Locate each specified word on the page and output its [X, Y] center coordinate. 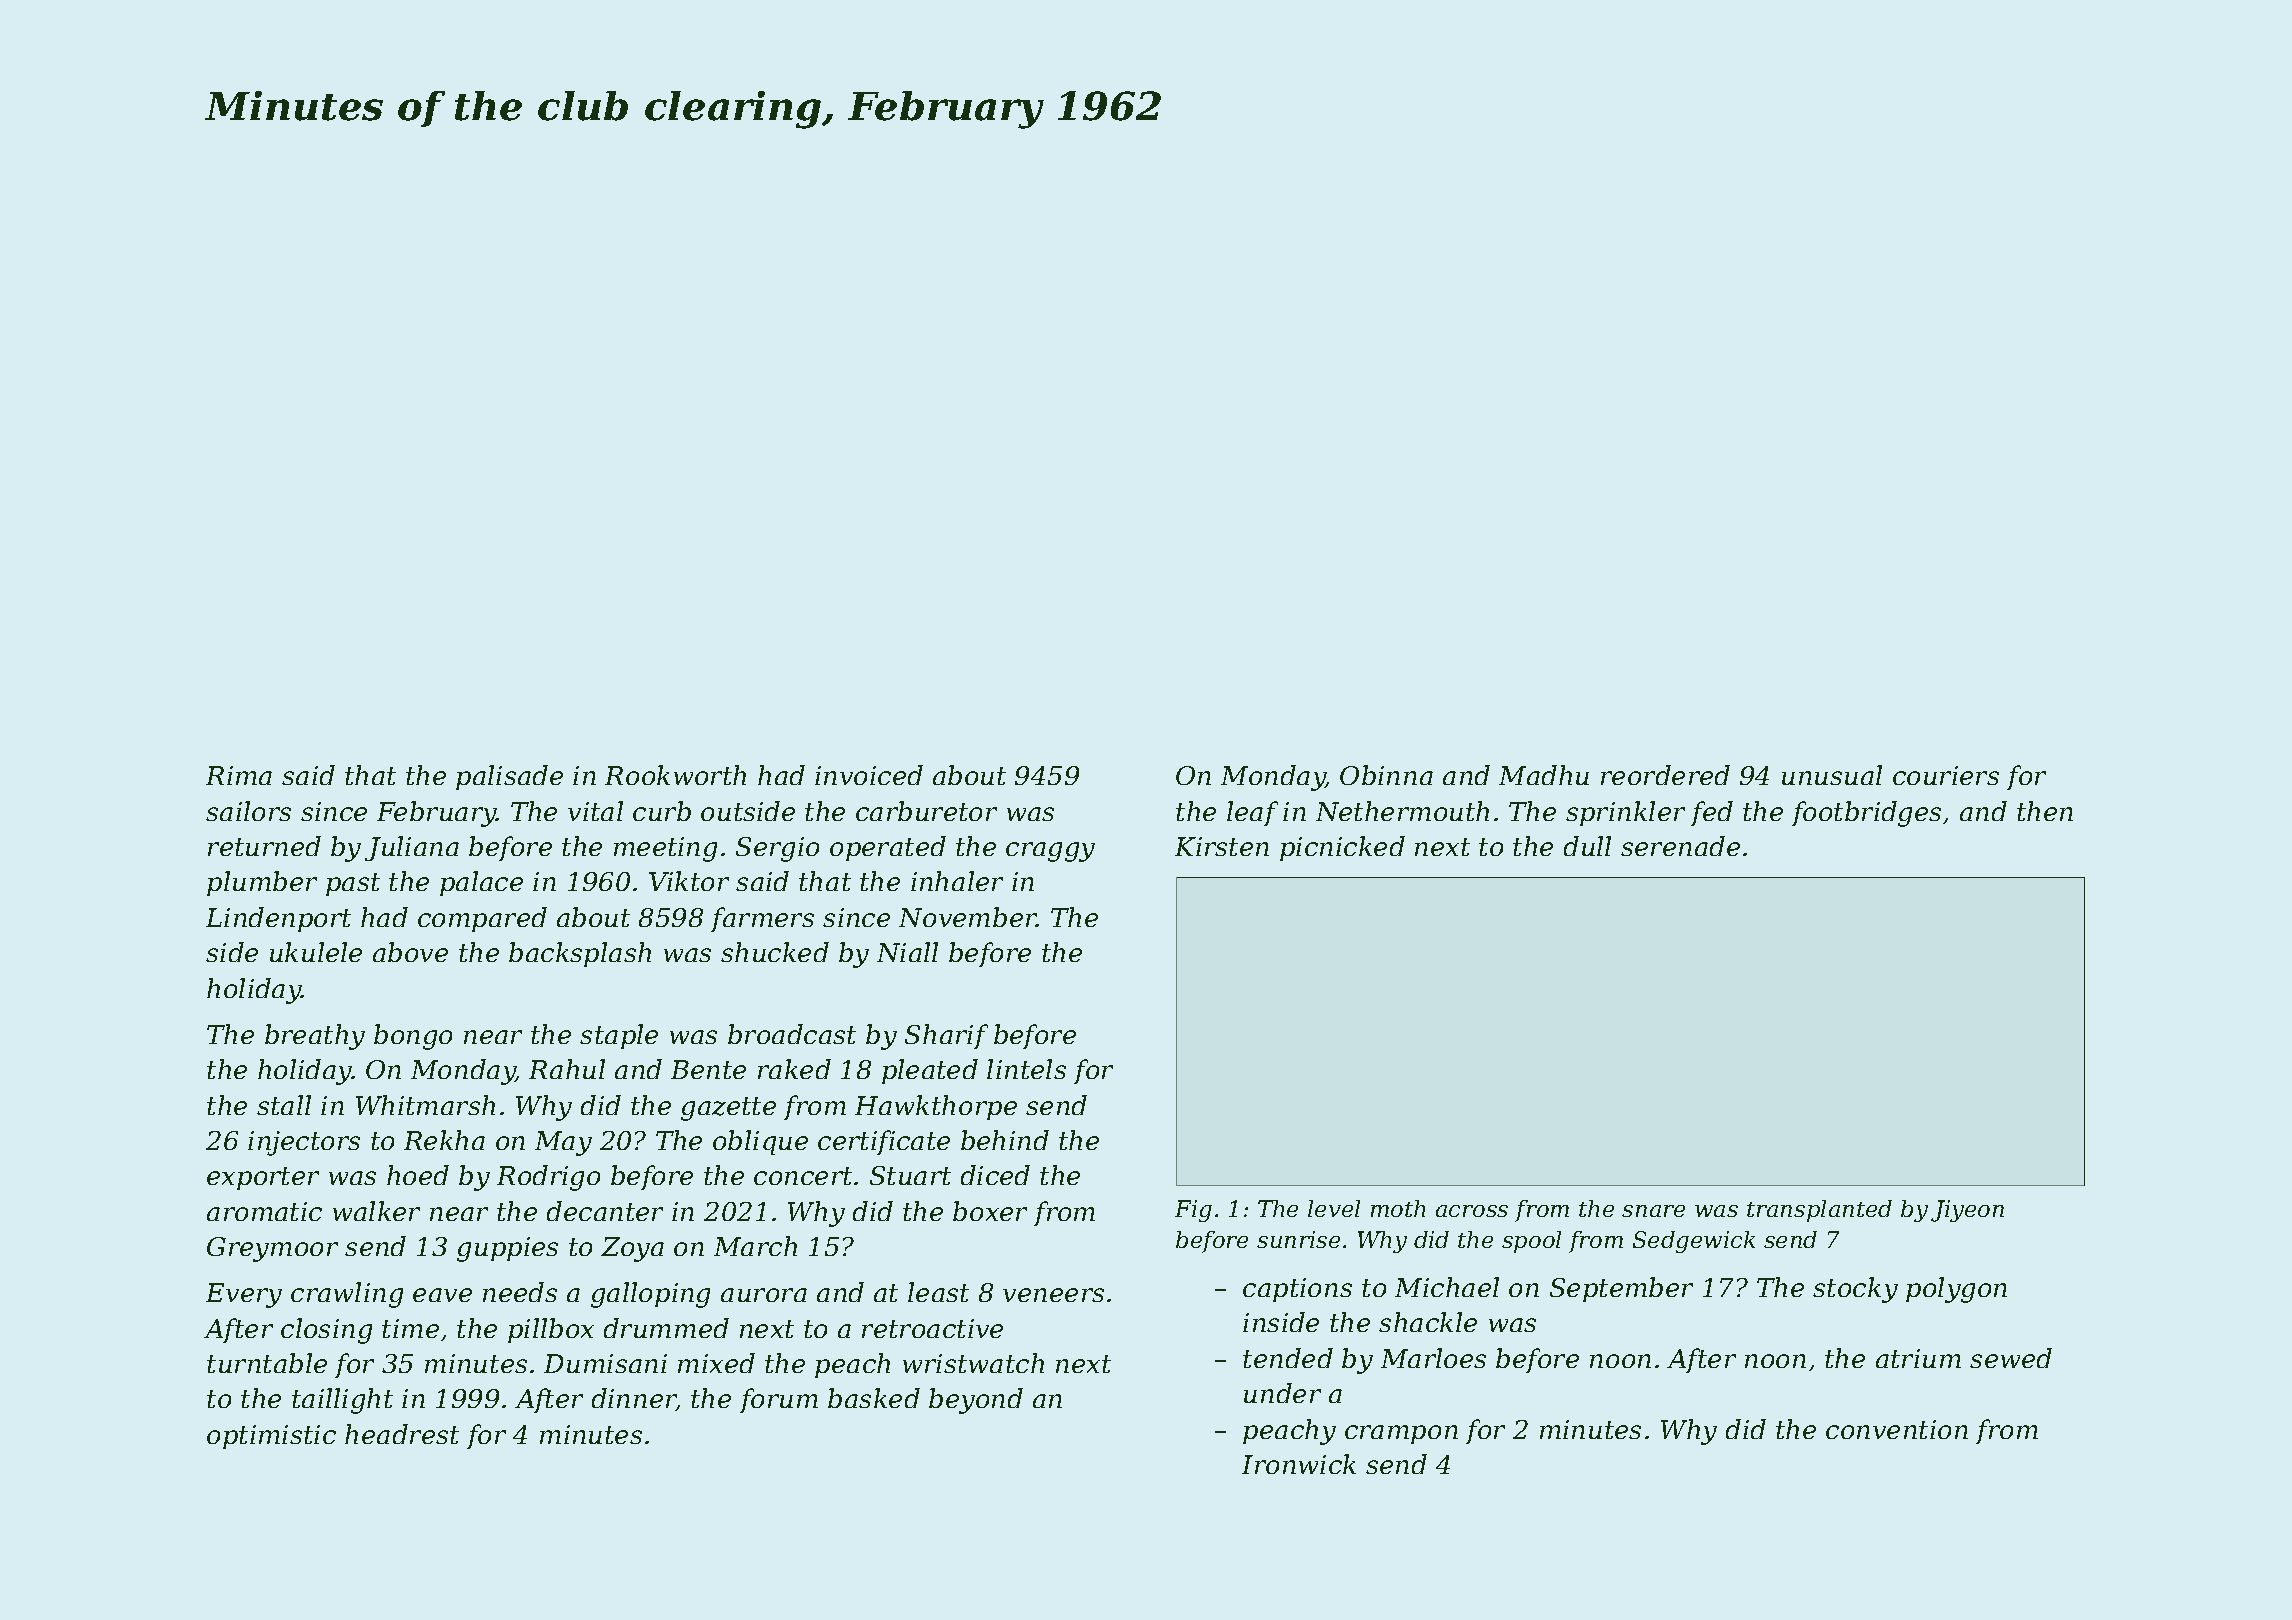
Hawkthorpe [936, 1107]
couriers [1946, 775]
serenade [1680, 846]
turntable [267, 1363]
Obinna [1386, 775]
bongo [413, 1037]
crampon [1401, 1434]
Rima [239, 775]
